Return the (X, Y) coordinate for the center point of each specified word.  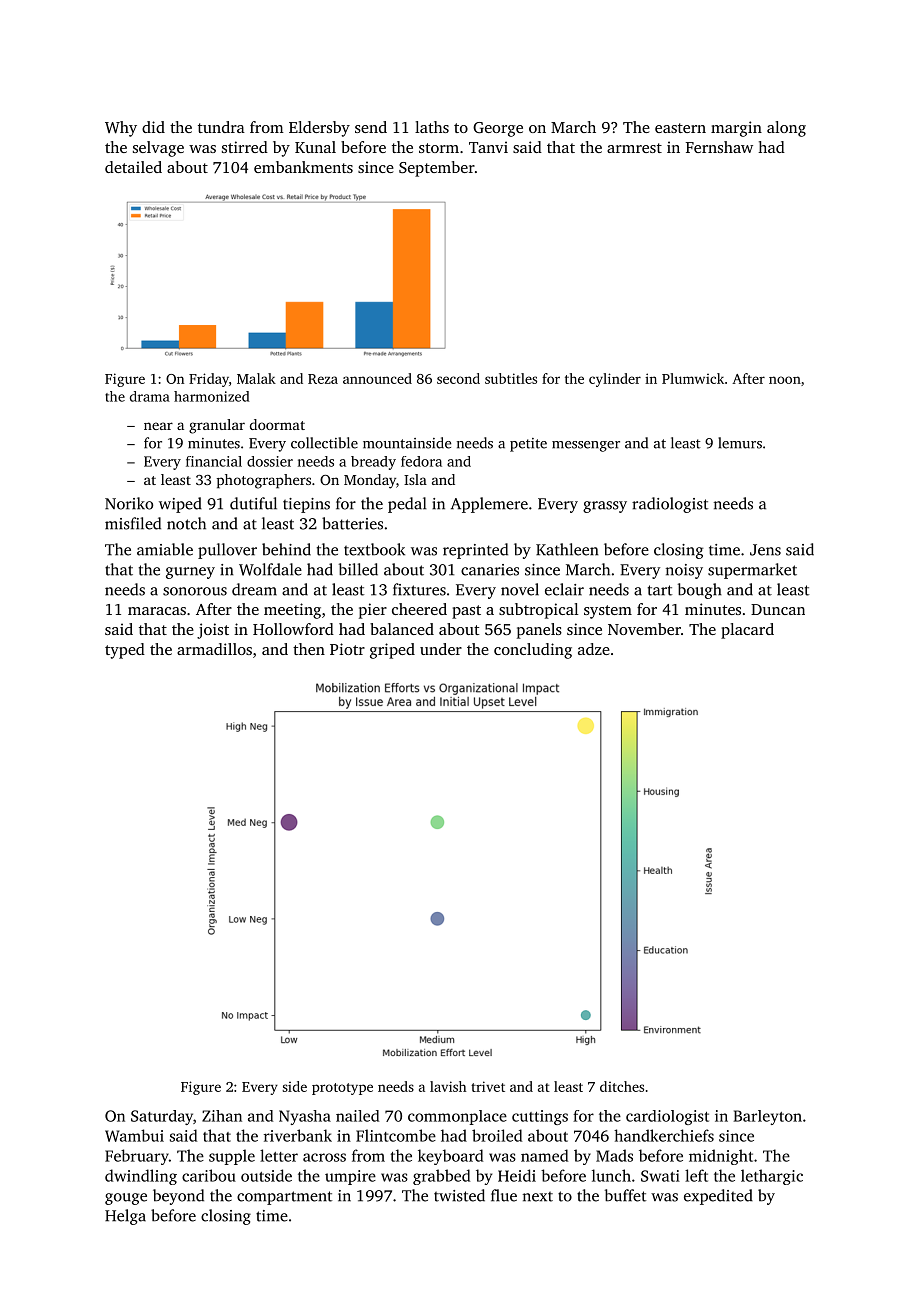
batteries (352, 523)
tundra (221, 127)
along (786, 129)
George (498, 129)
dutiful (253, 503)
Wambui (134, 1135)
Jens (765, 550)
